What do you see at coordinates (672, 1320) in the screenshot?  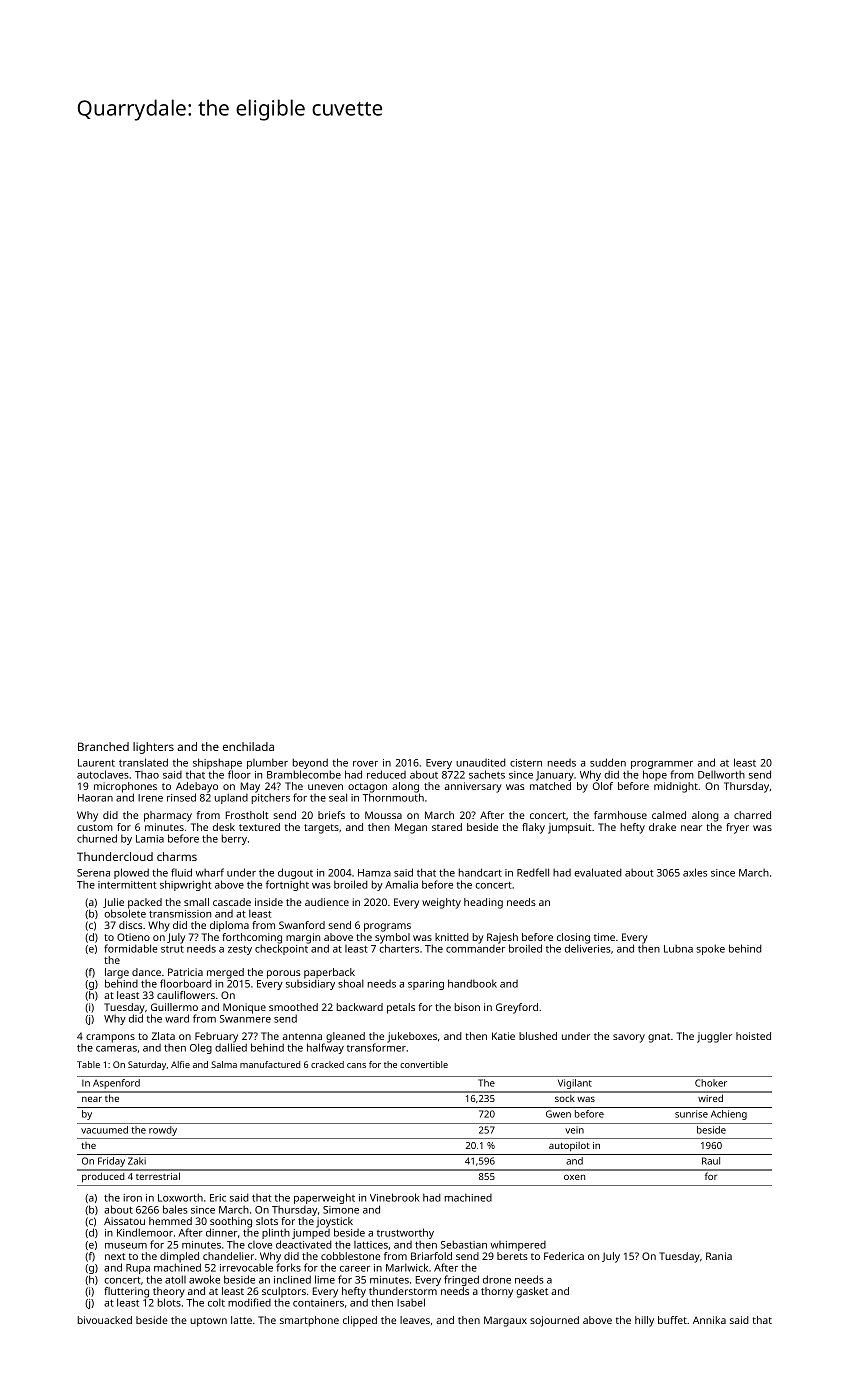 I see `buffet` at bounding box center [672, 1320].
